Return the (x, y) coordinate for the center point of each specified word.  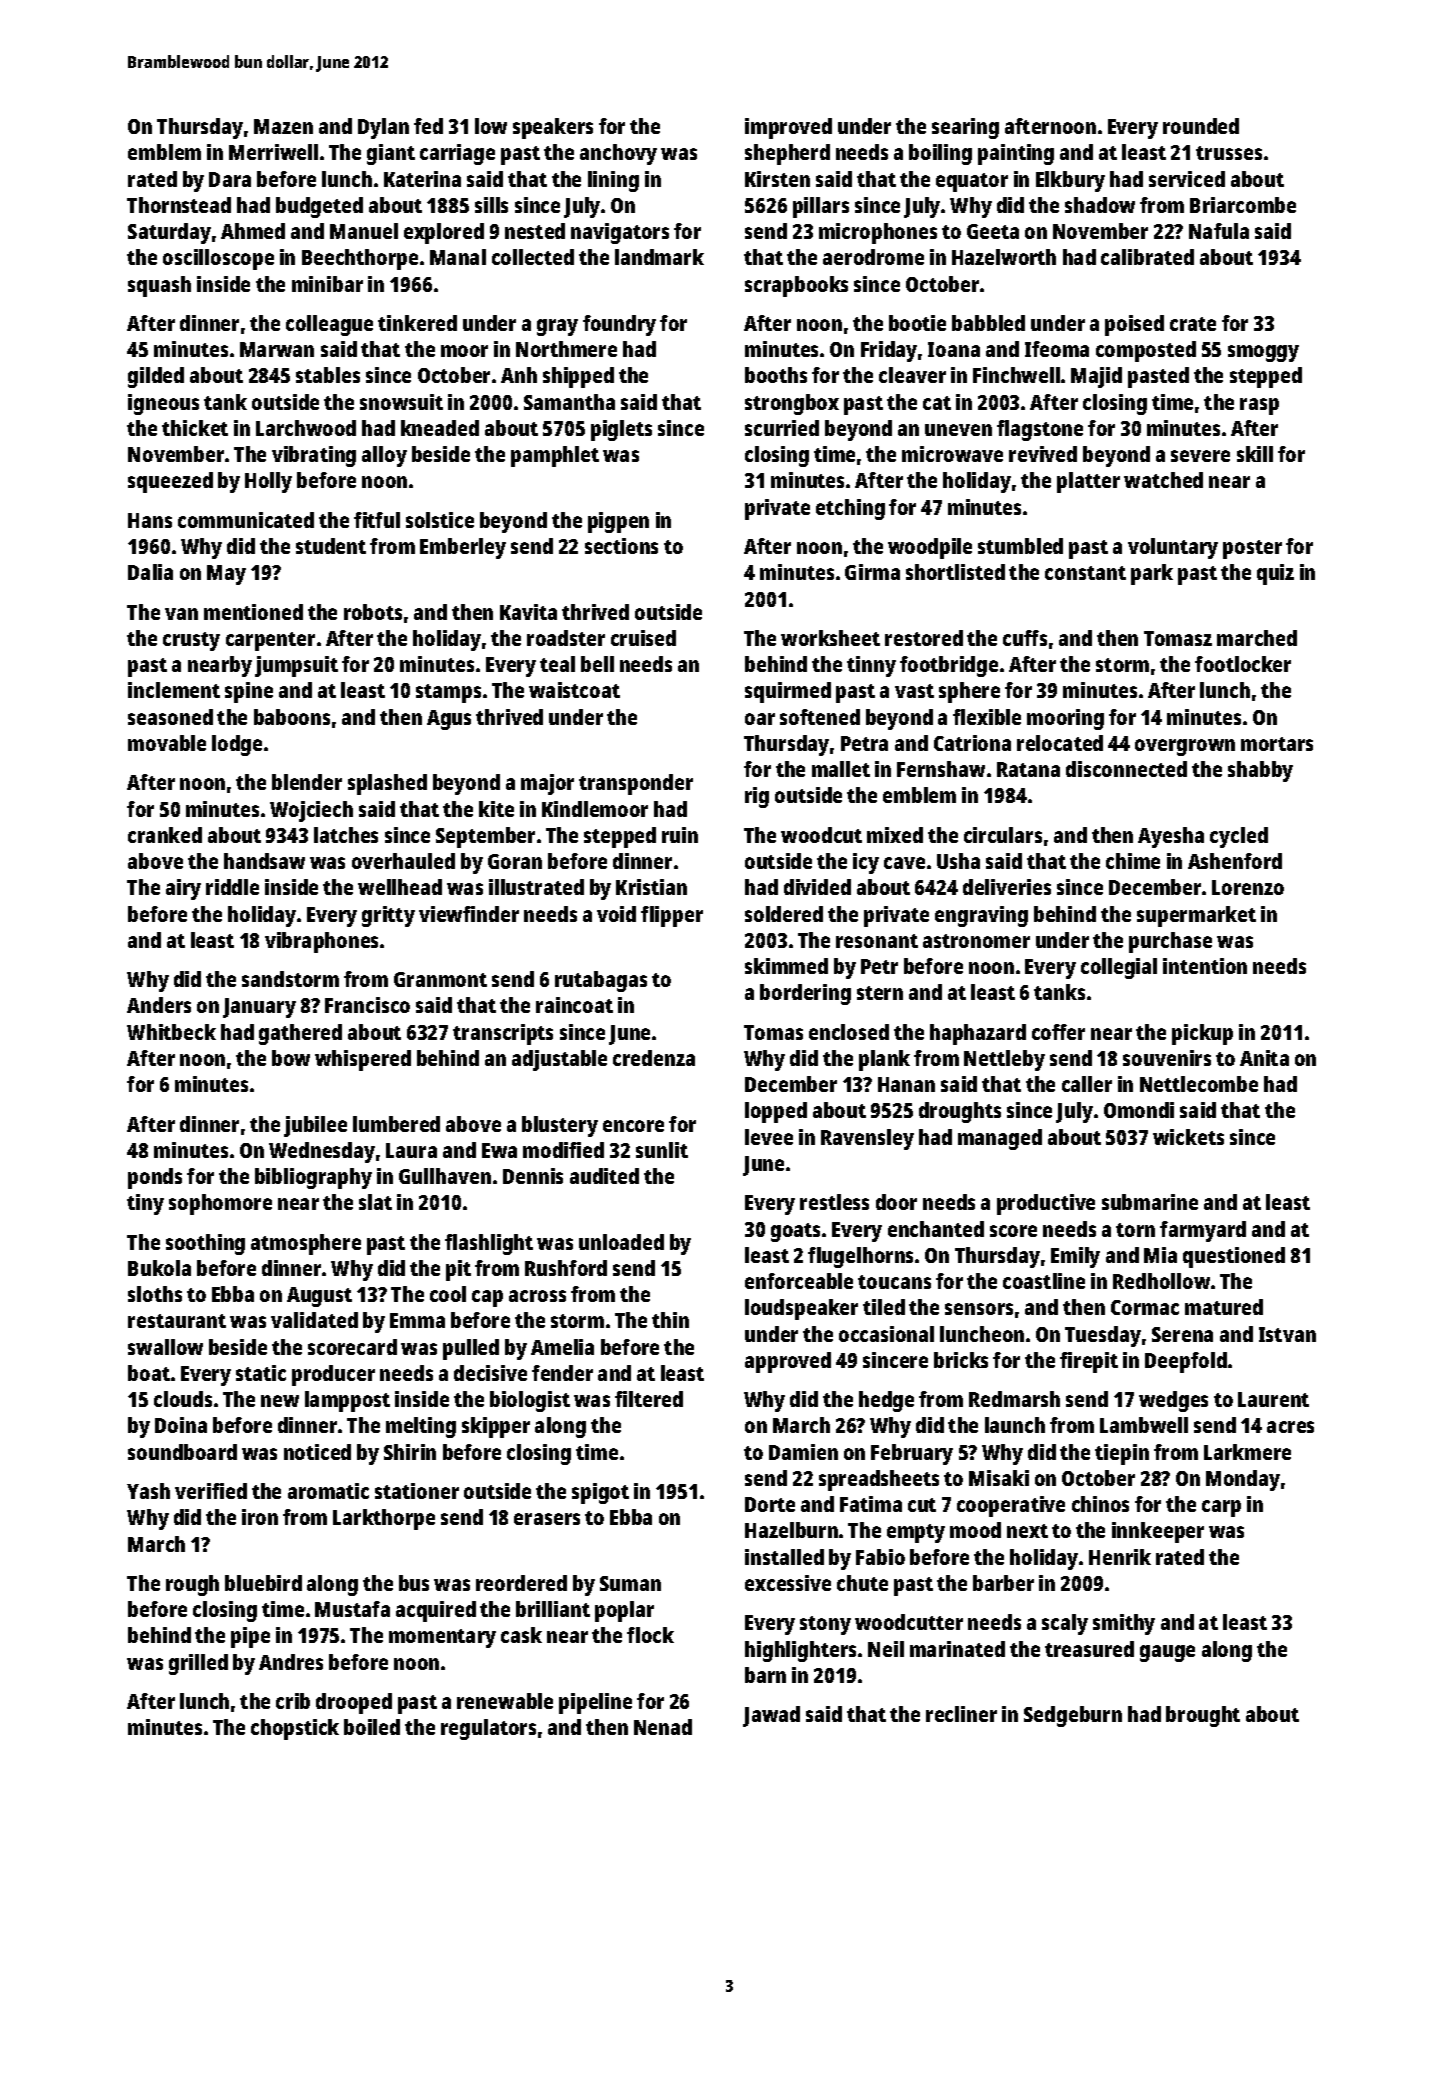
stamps (448, 693)
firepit (1089, 1362)
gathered (300, 1034)
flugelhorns (860, 1257)
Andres (291, 1662)
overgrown (1185, 747)
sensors (979, 1309)
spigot (600, 1493)
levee (769, 1137)
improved (788, 128)
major (547, 784)
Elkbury (1070, 181)
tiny (145, 1204)
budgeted (319, 207)
